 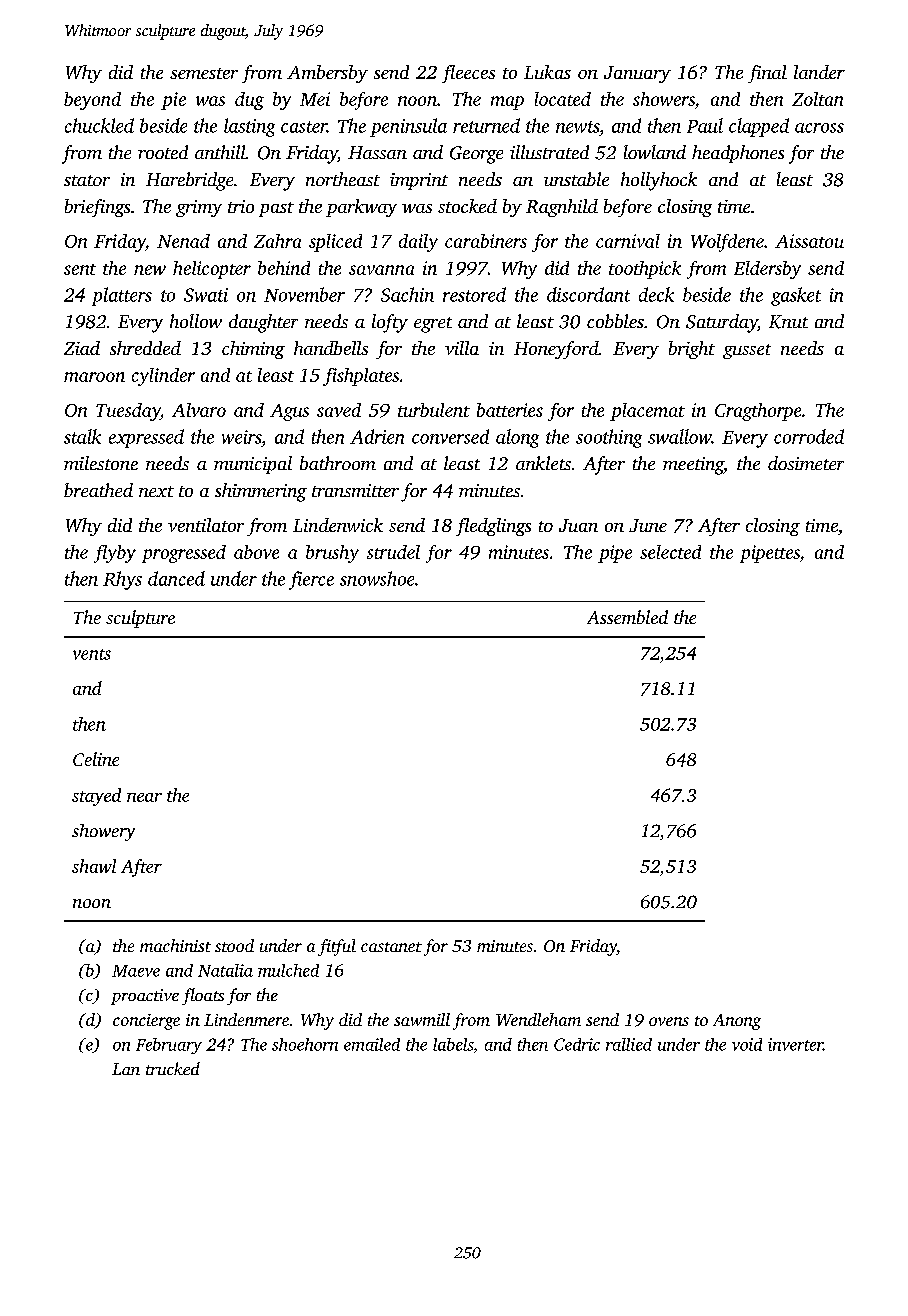 I want to click on trucked, so click(x=173, y=1068).
